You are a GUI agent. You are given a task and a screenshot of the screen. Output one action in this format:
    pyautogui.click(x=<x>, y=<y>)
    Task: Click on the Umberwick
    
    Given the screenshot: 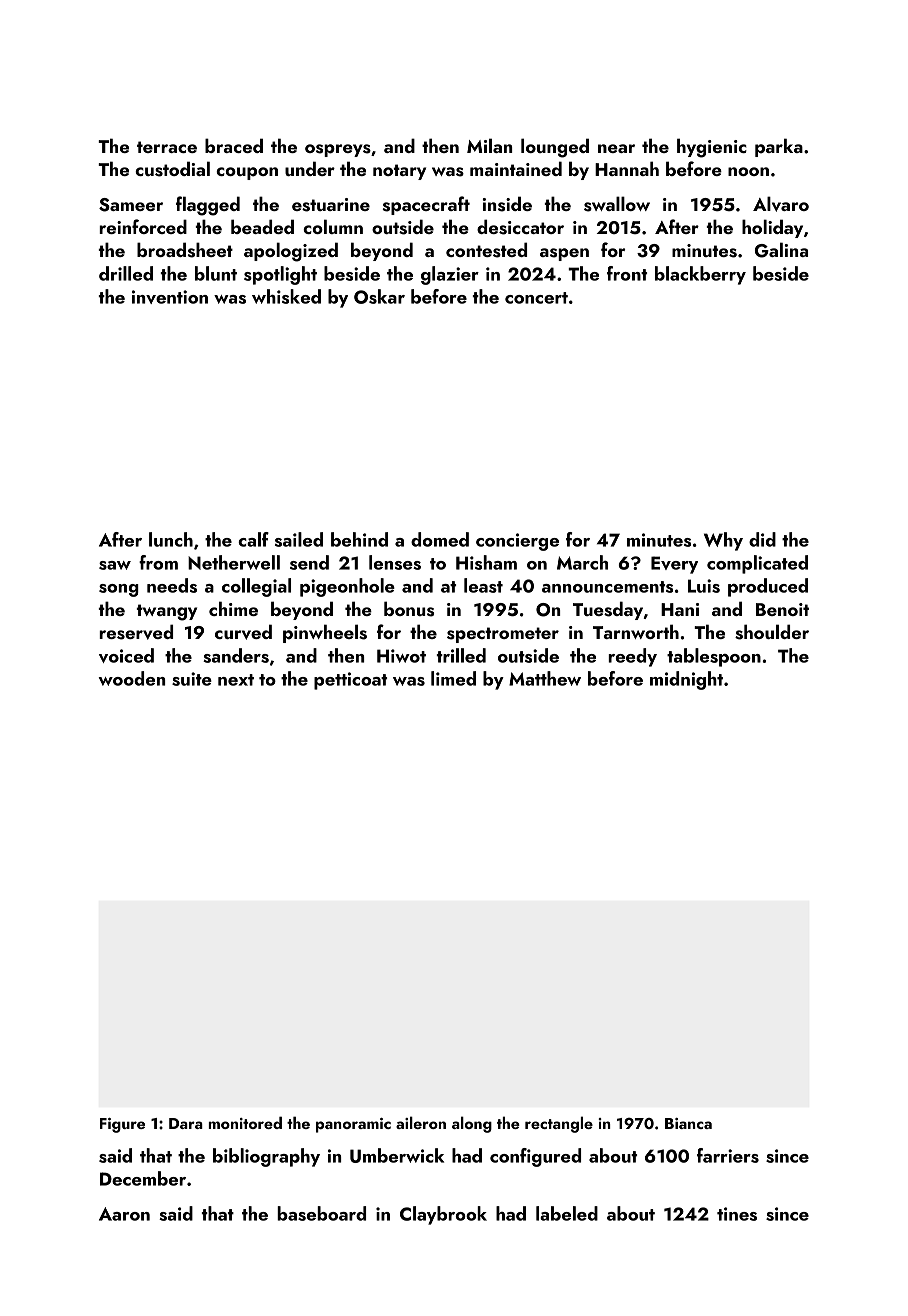 What is the action you would take?
    pyautogui.click(x=397, y=1155)
